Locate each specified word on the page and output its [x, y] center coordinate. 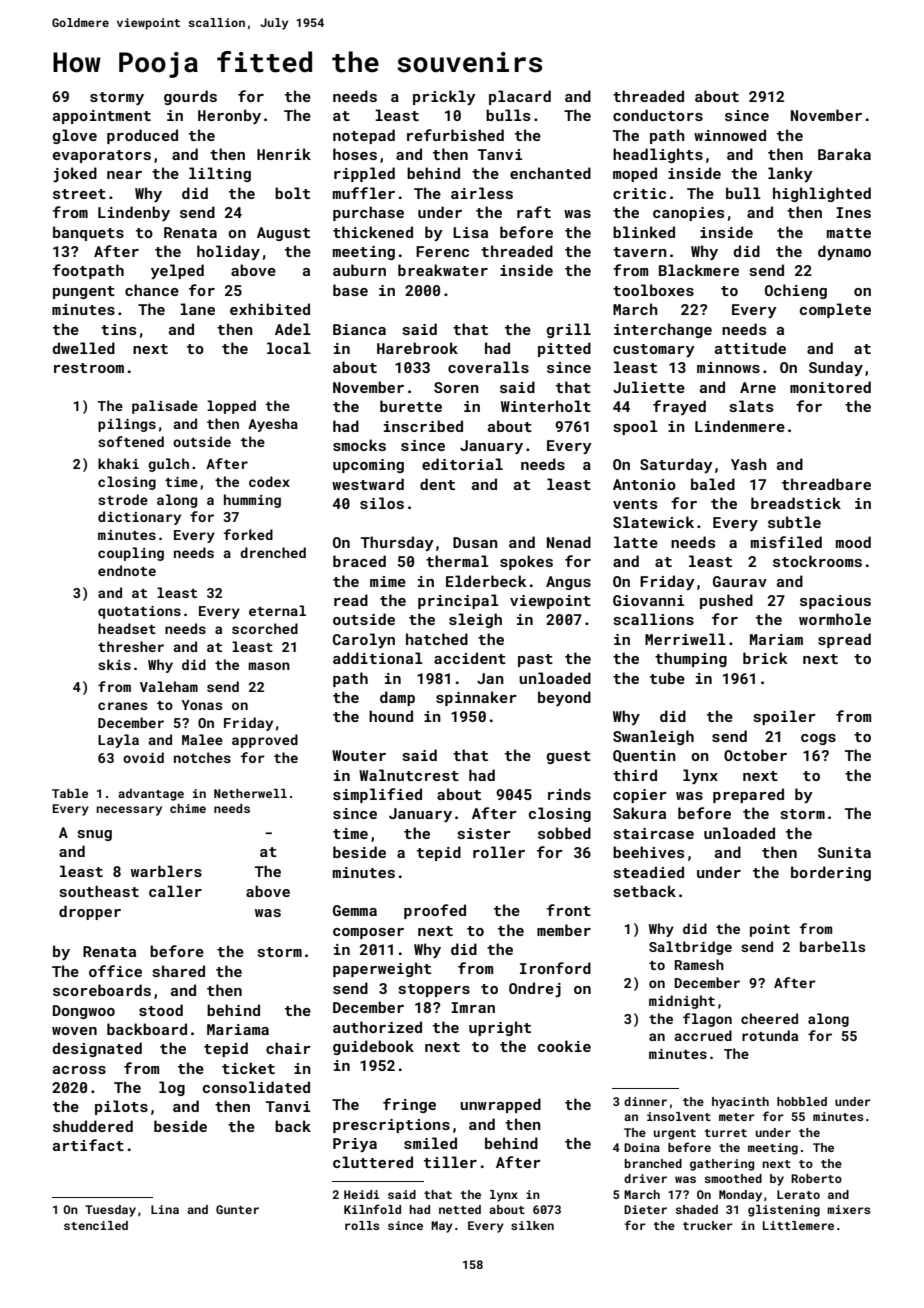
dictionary [139, 518]
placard [520, 97]
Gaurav [740, 581]
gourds [190, 97]
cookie [564, 1046]
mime [388, 581]
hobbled [802, 1101]
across [79, 1070]
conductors [658, 115]
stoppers [434, 990]
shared [179, 971]
